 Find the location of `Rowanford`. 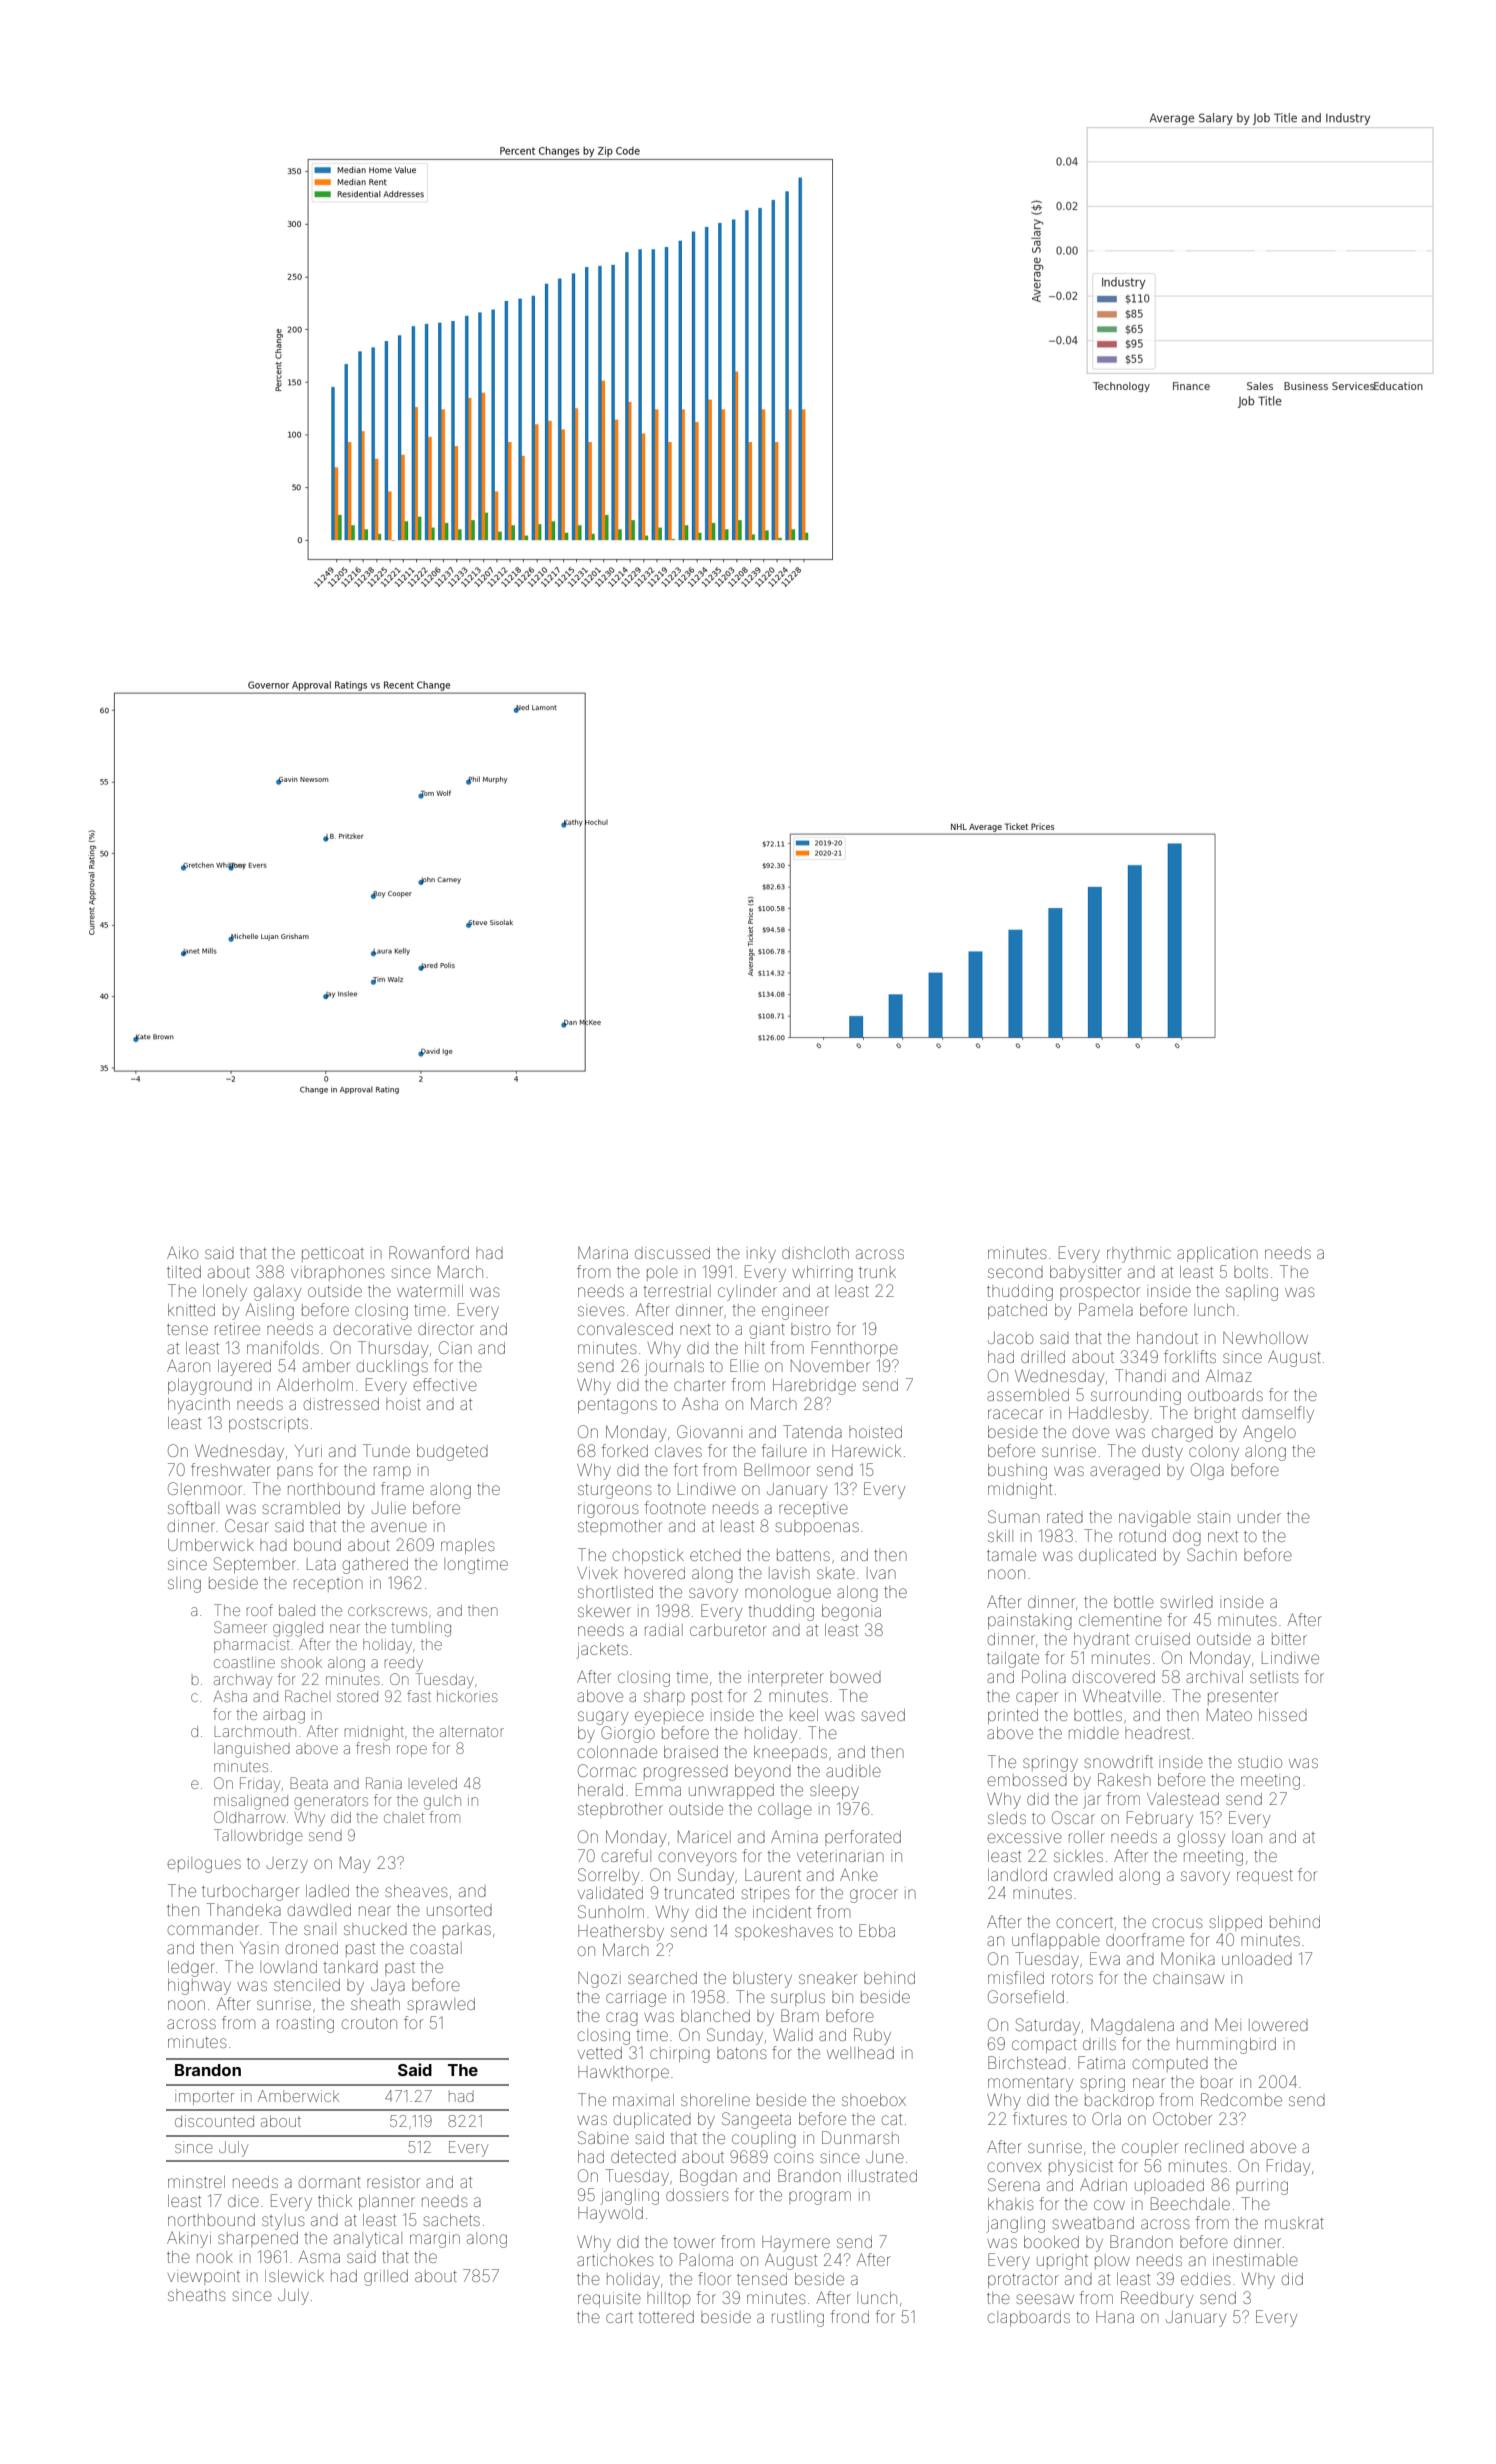

Rowanford is located at coordinates (429, 1252).
